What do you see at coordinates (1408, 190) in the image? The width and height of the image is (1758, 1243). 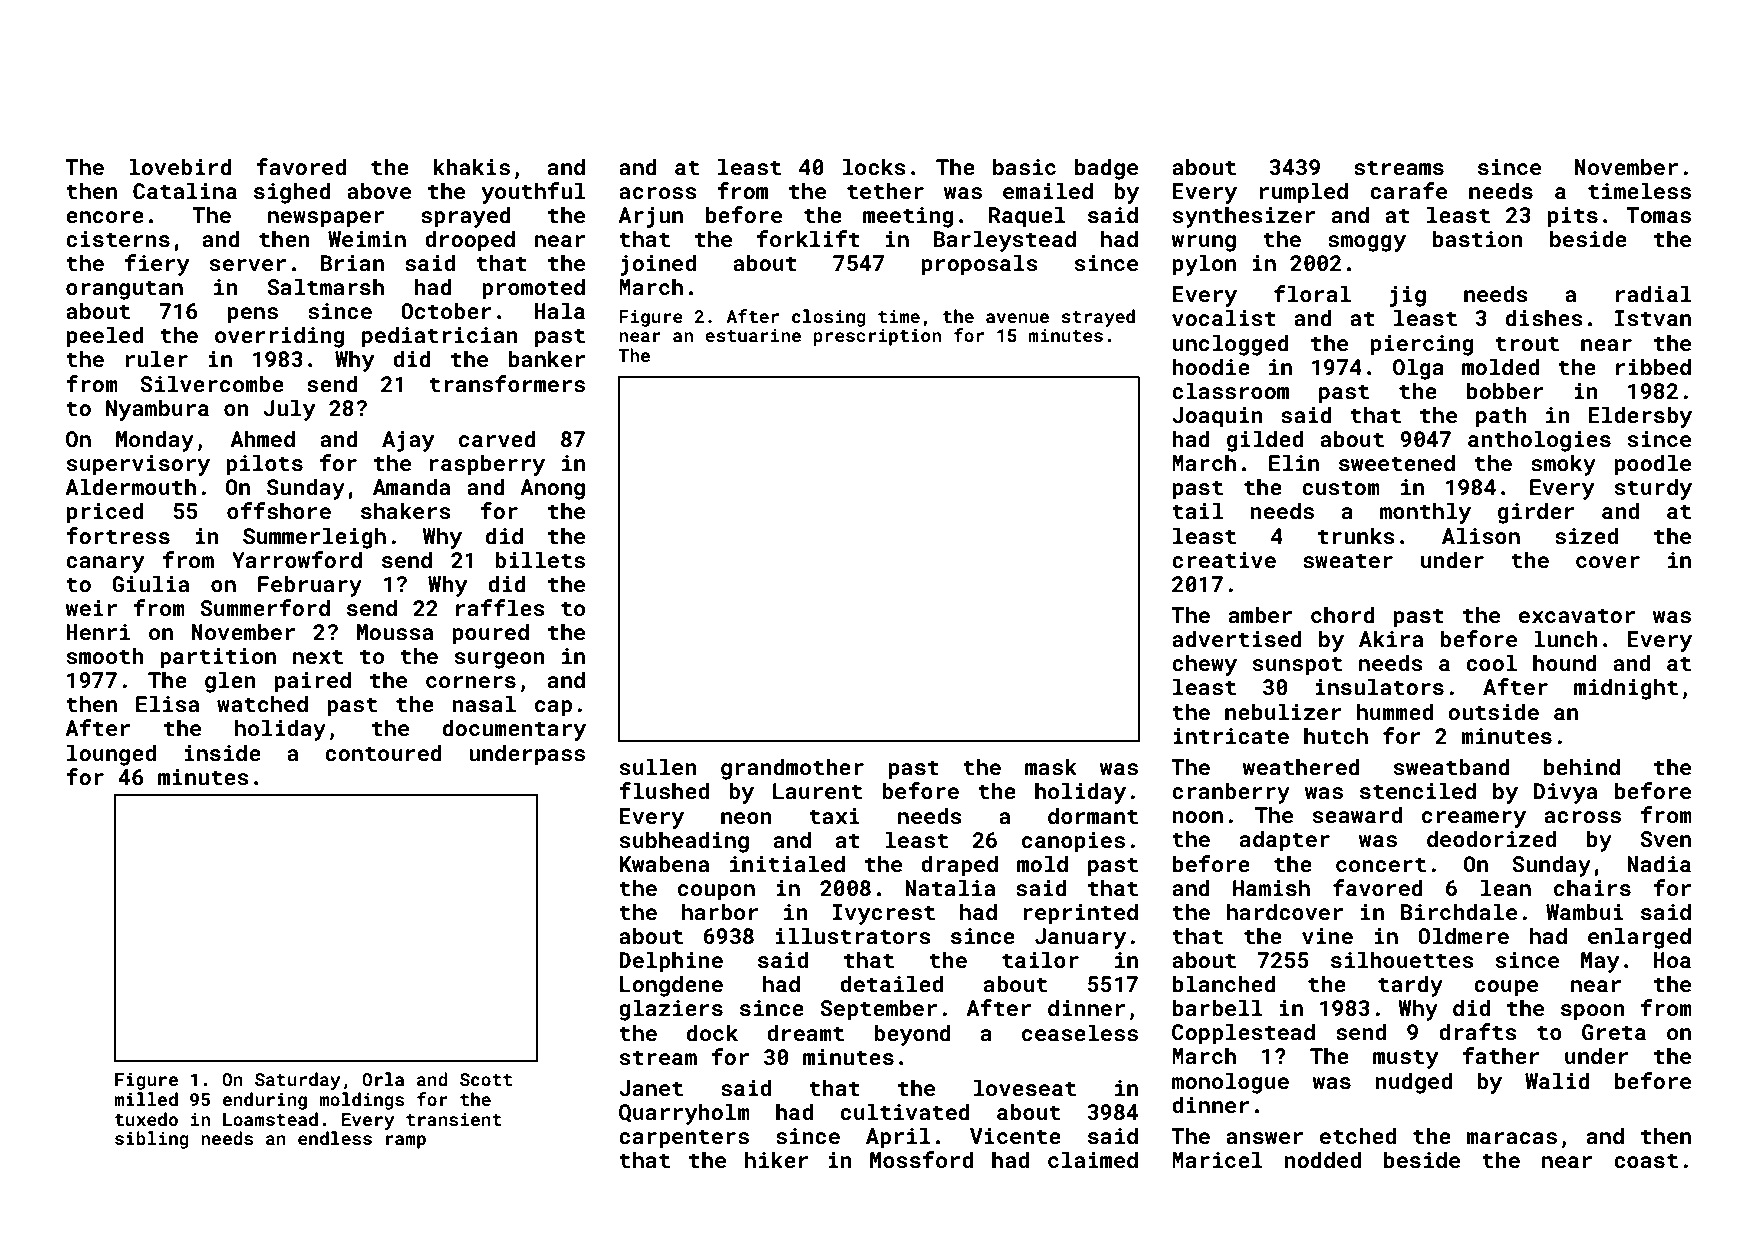 I see `carafe` at bounding box center [1408, 190].
